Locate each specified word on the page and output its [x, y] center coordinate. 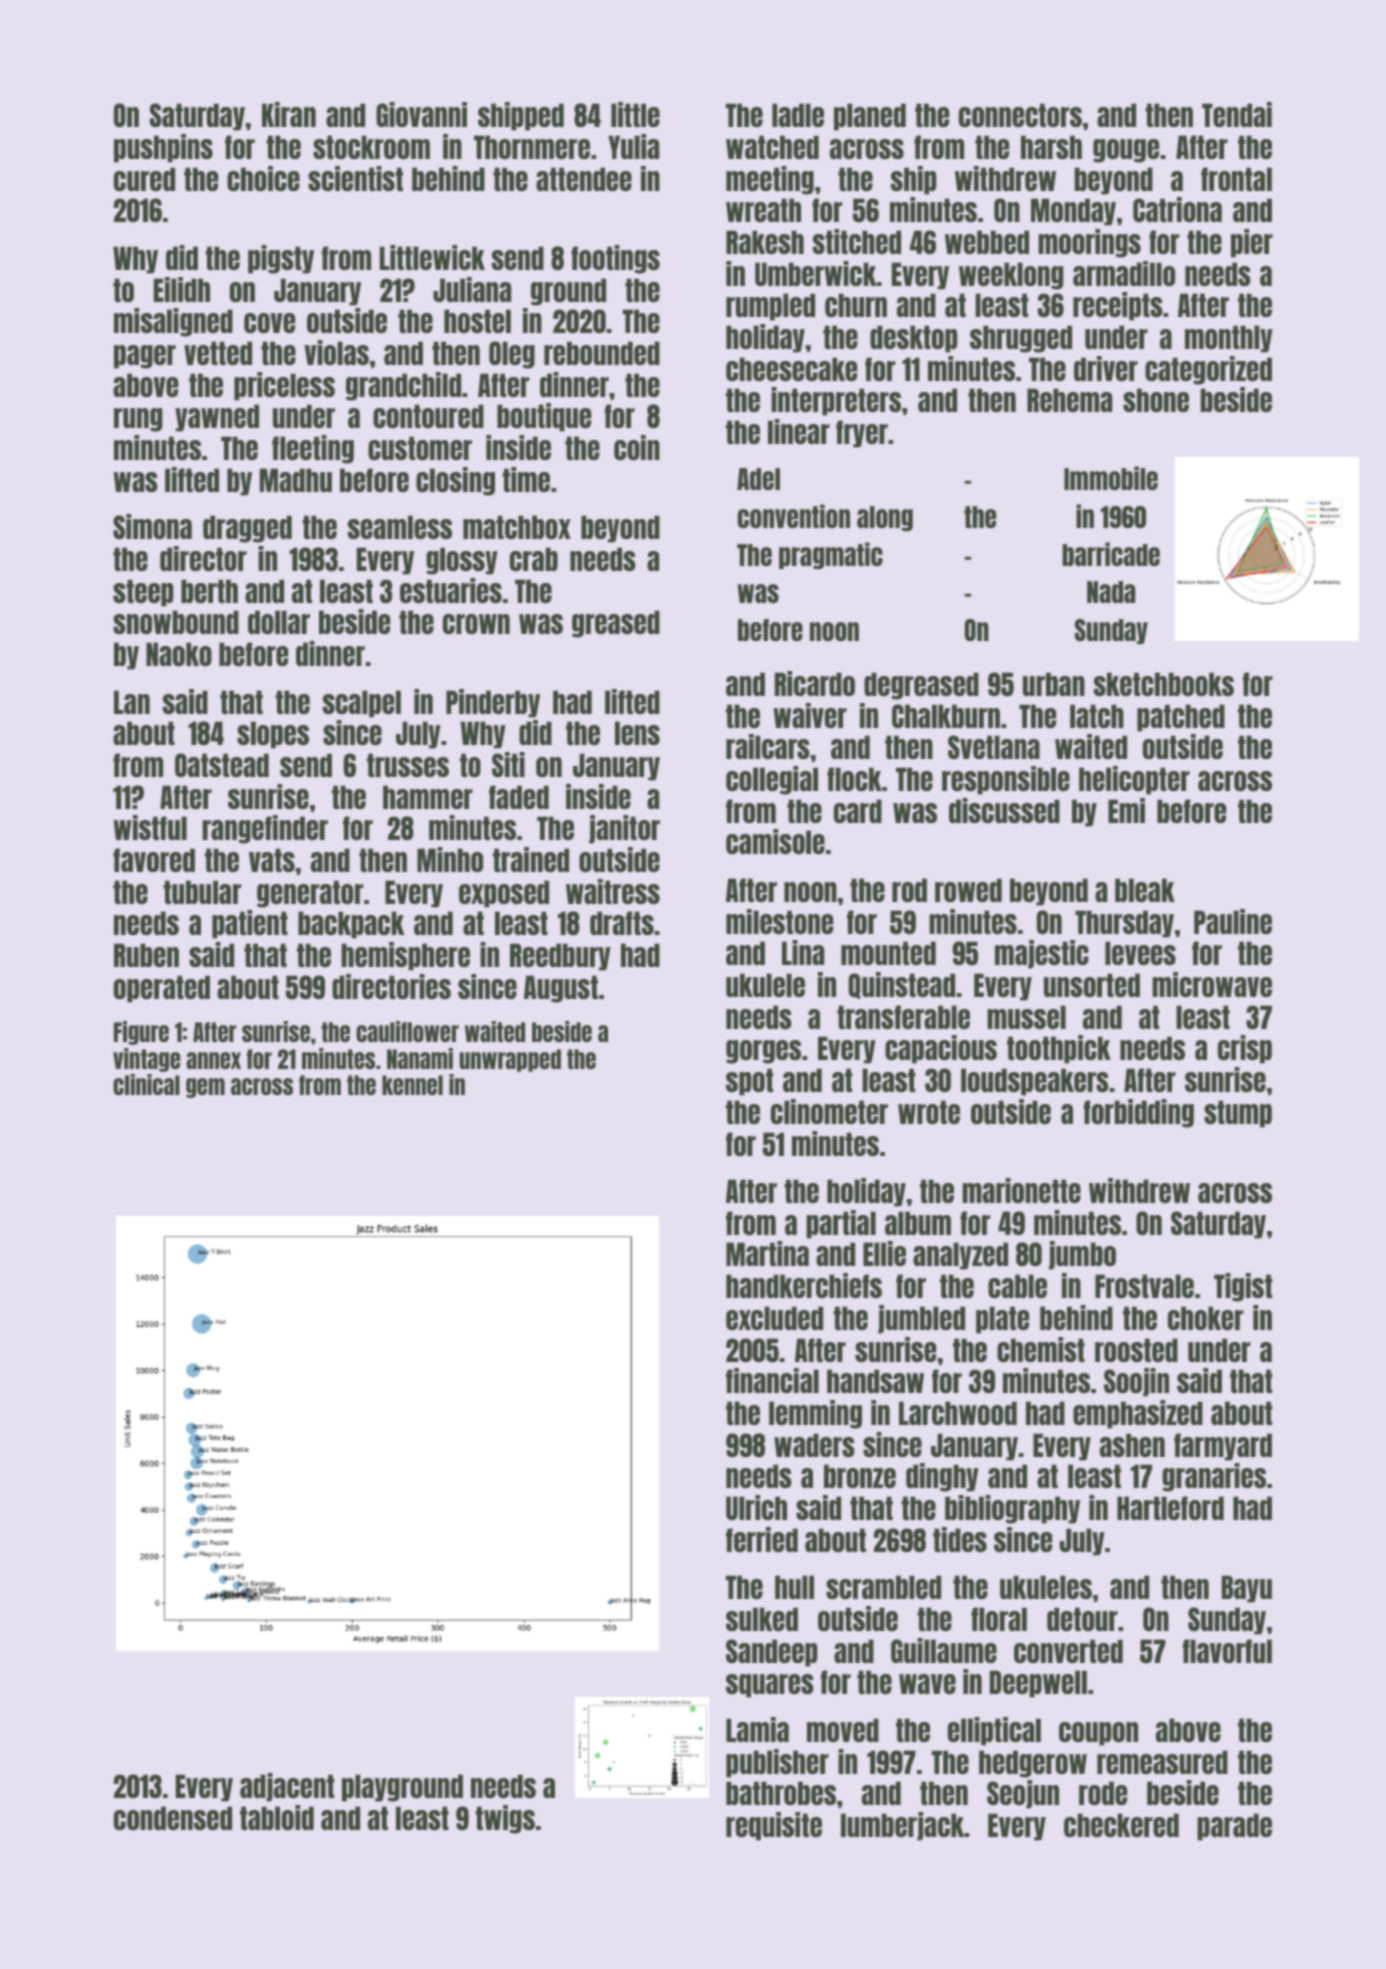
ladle [798, 115]
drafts [622, 923]
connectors [1020, 115]
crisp [1245, 1049]
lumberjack [902, 1826]
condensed [173, 1818]
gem [205, 1088]
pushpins [163, 148]
